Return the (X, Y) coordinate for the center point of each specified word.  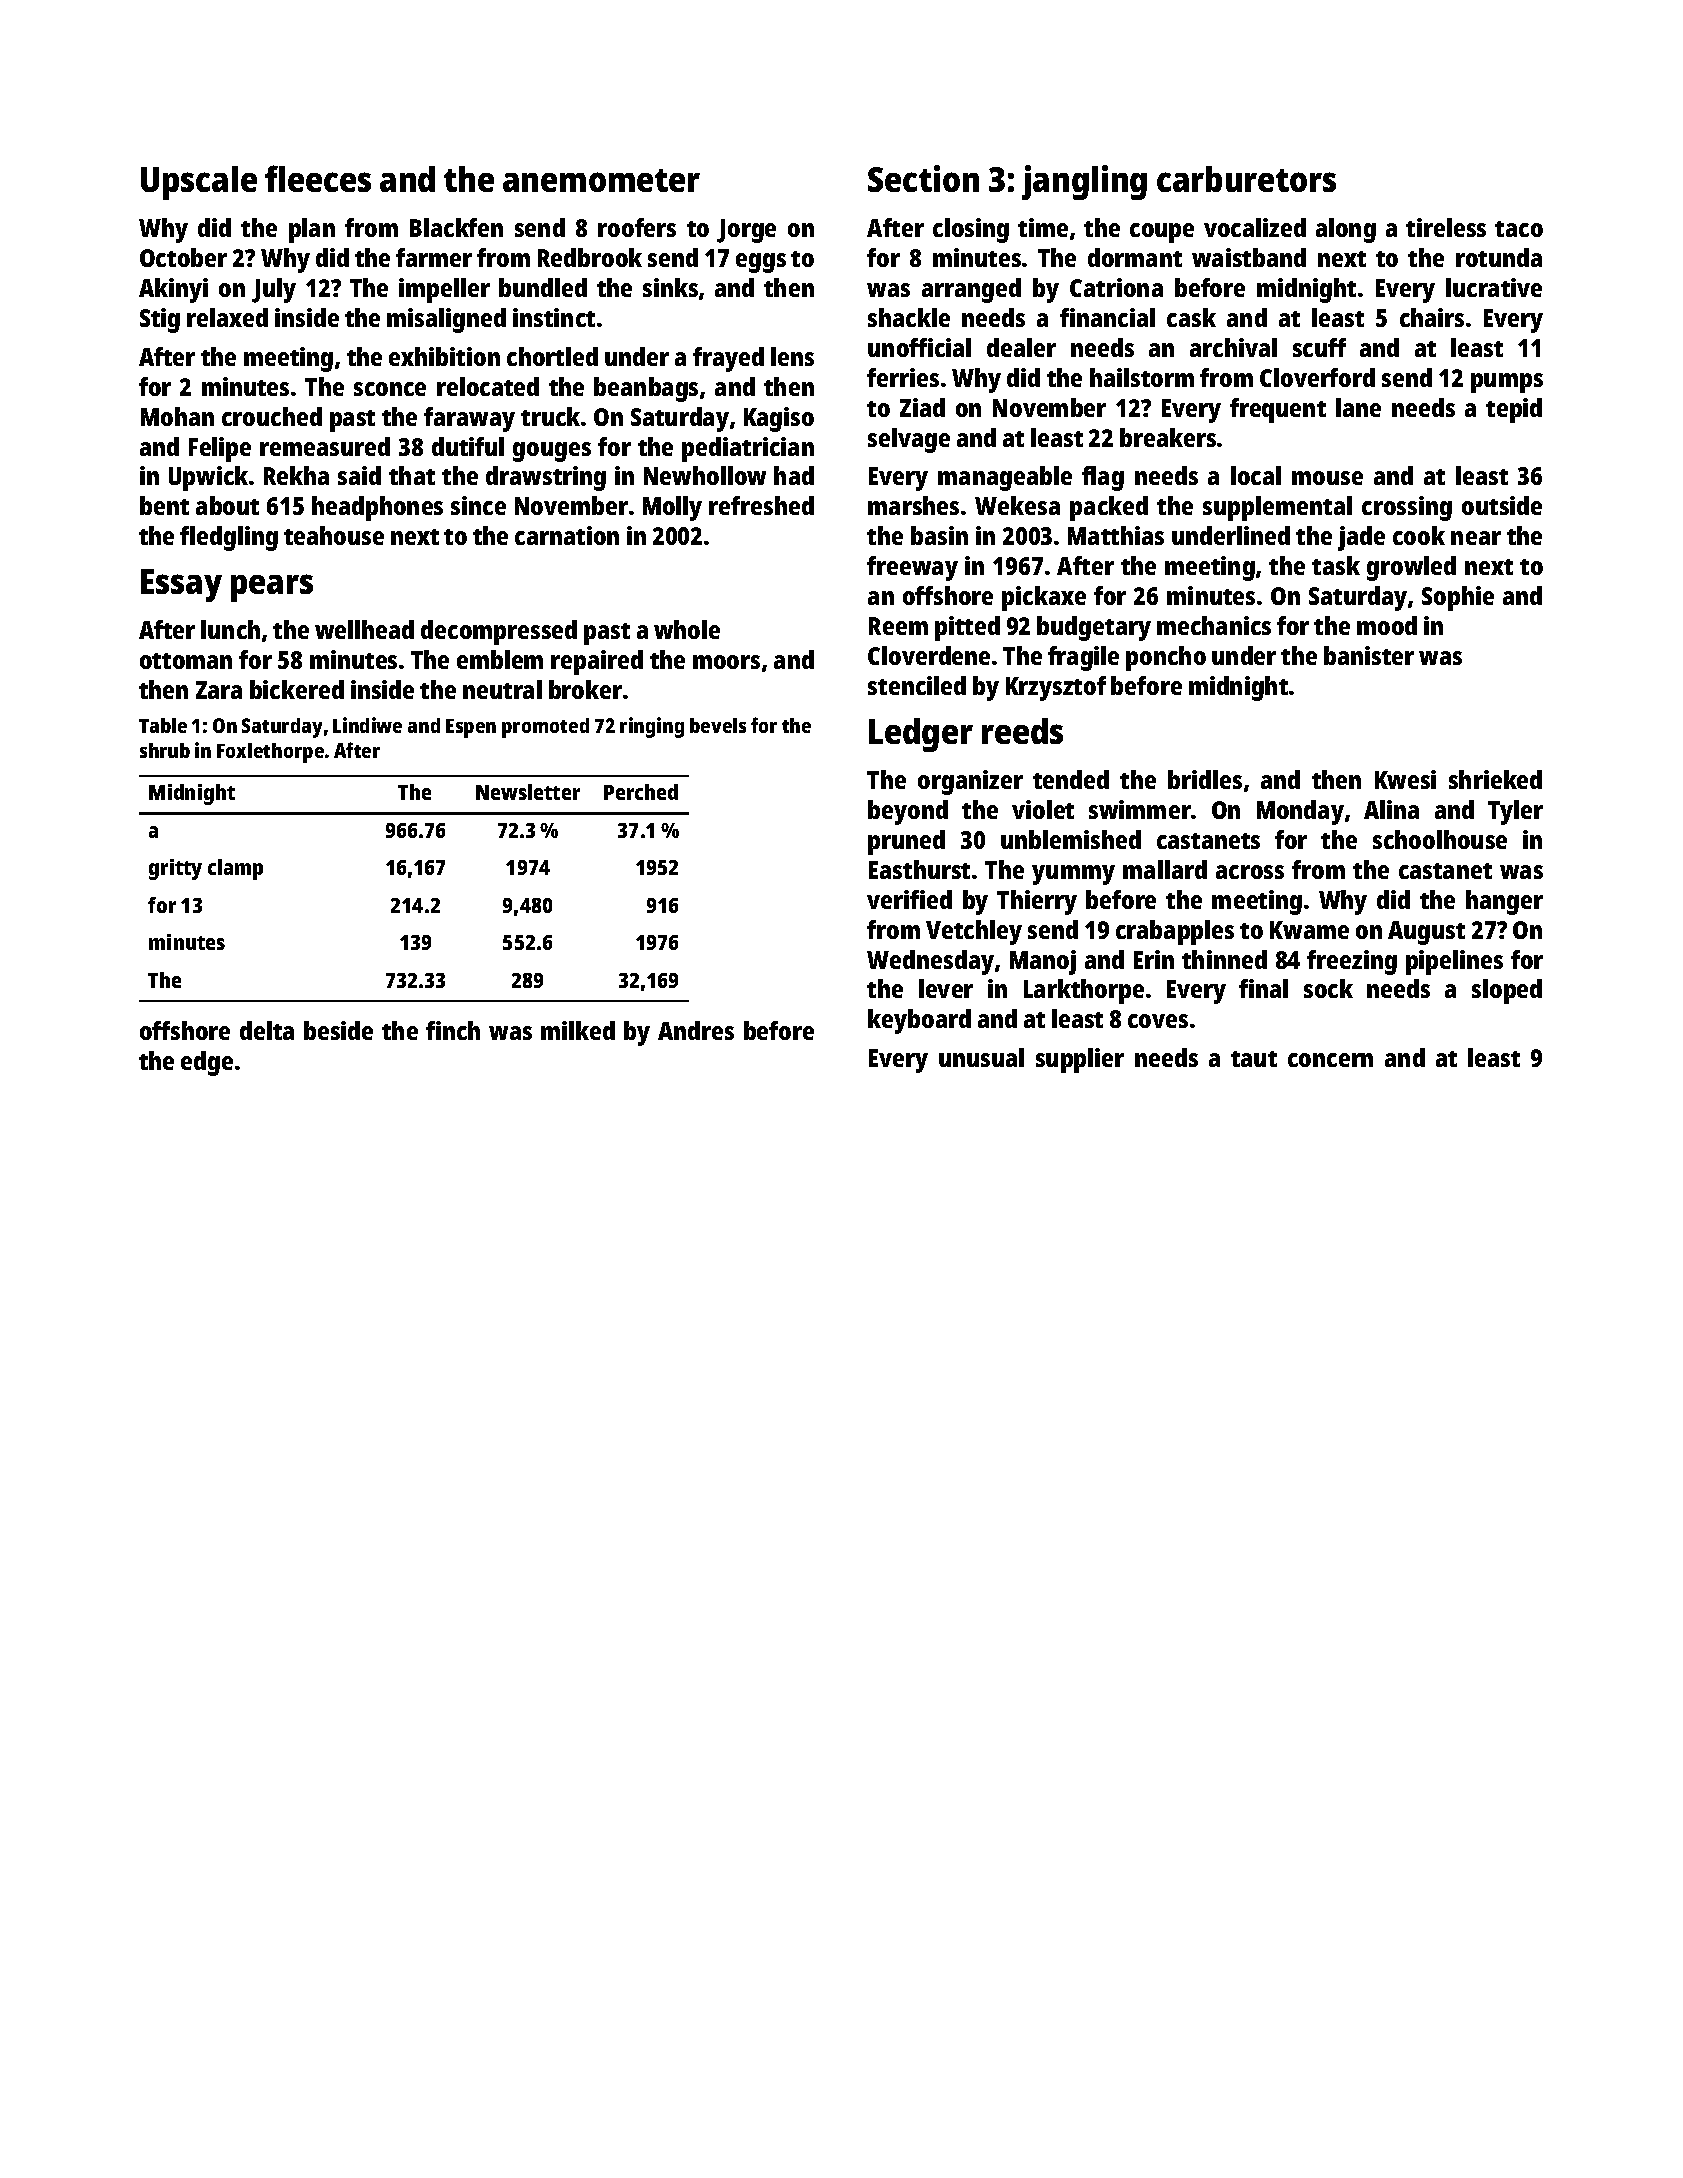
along (1346, 230)
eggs (761, 263)
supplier (1080, 1060)
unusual (981, 1057)
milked (578, 1030)
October (183, 257)
